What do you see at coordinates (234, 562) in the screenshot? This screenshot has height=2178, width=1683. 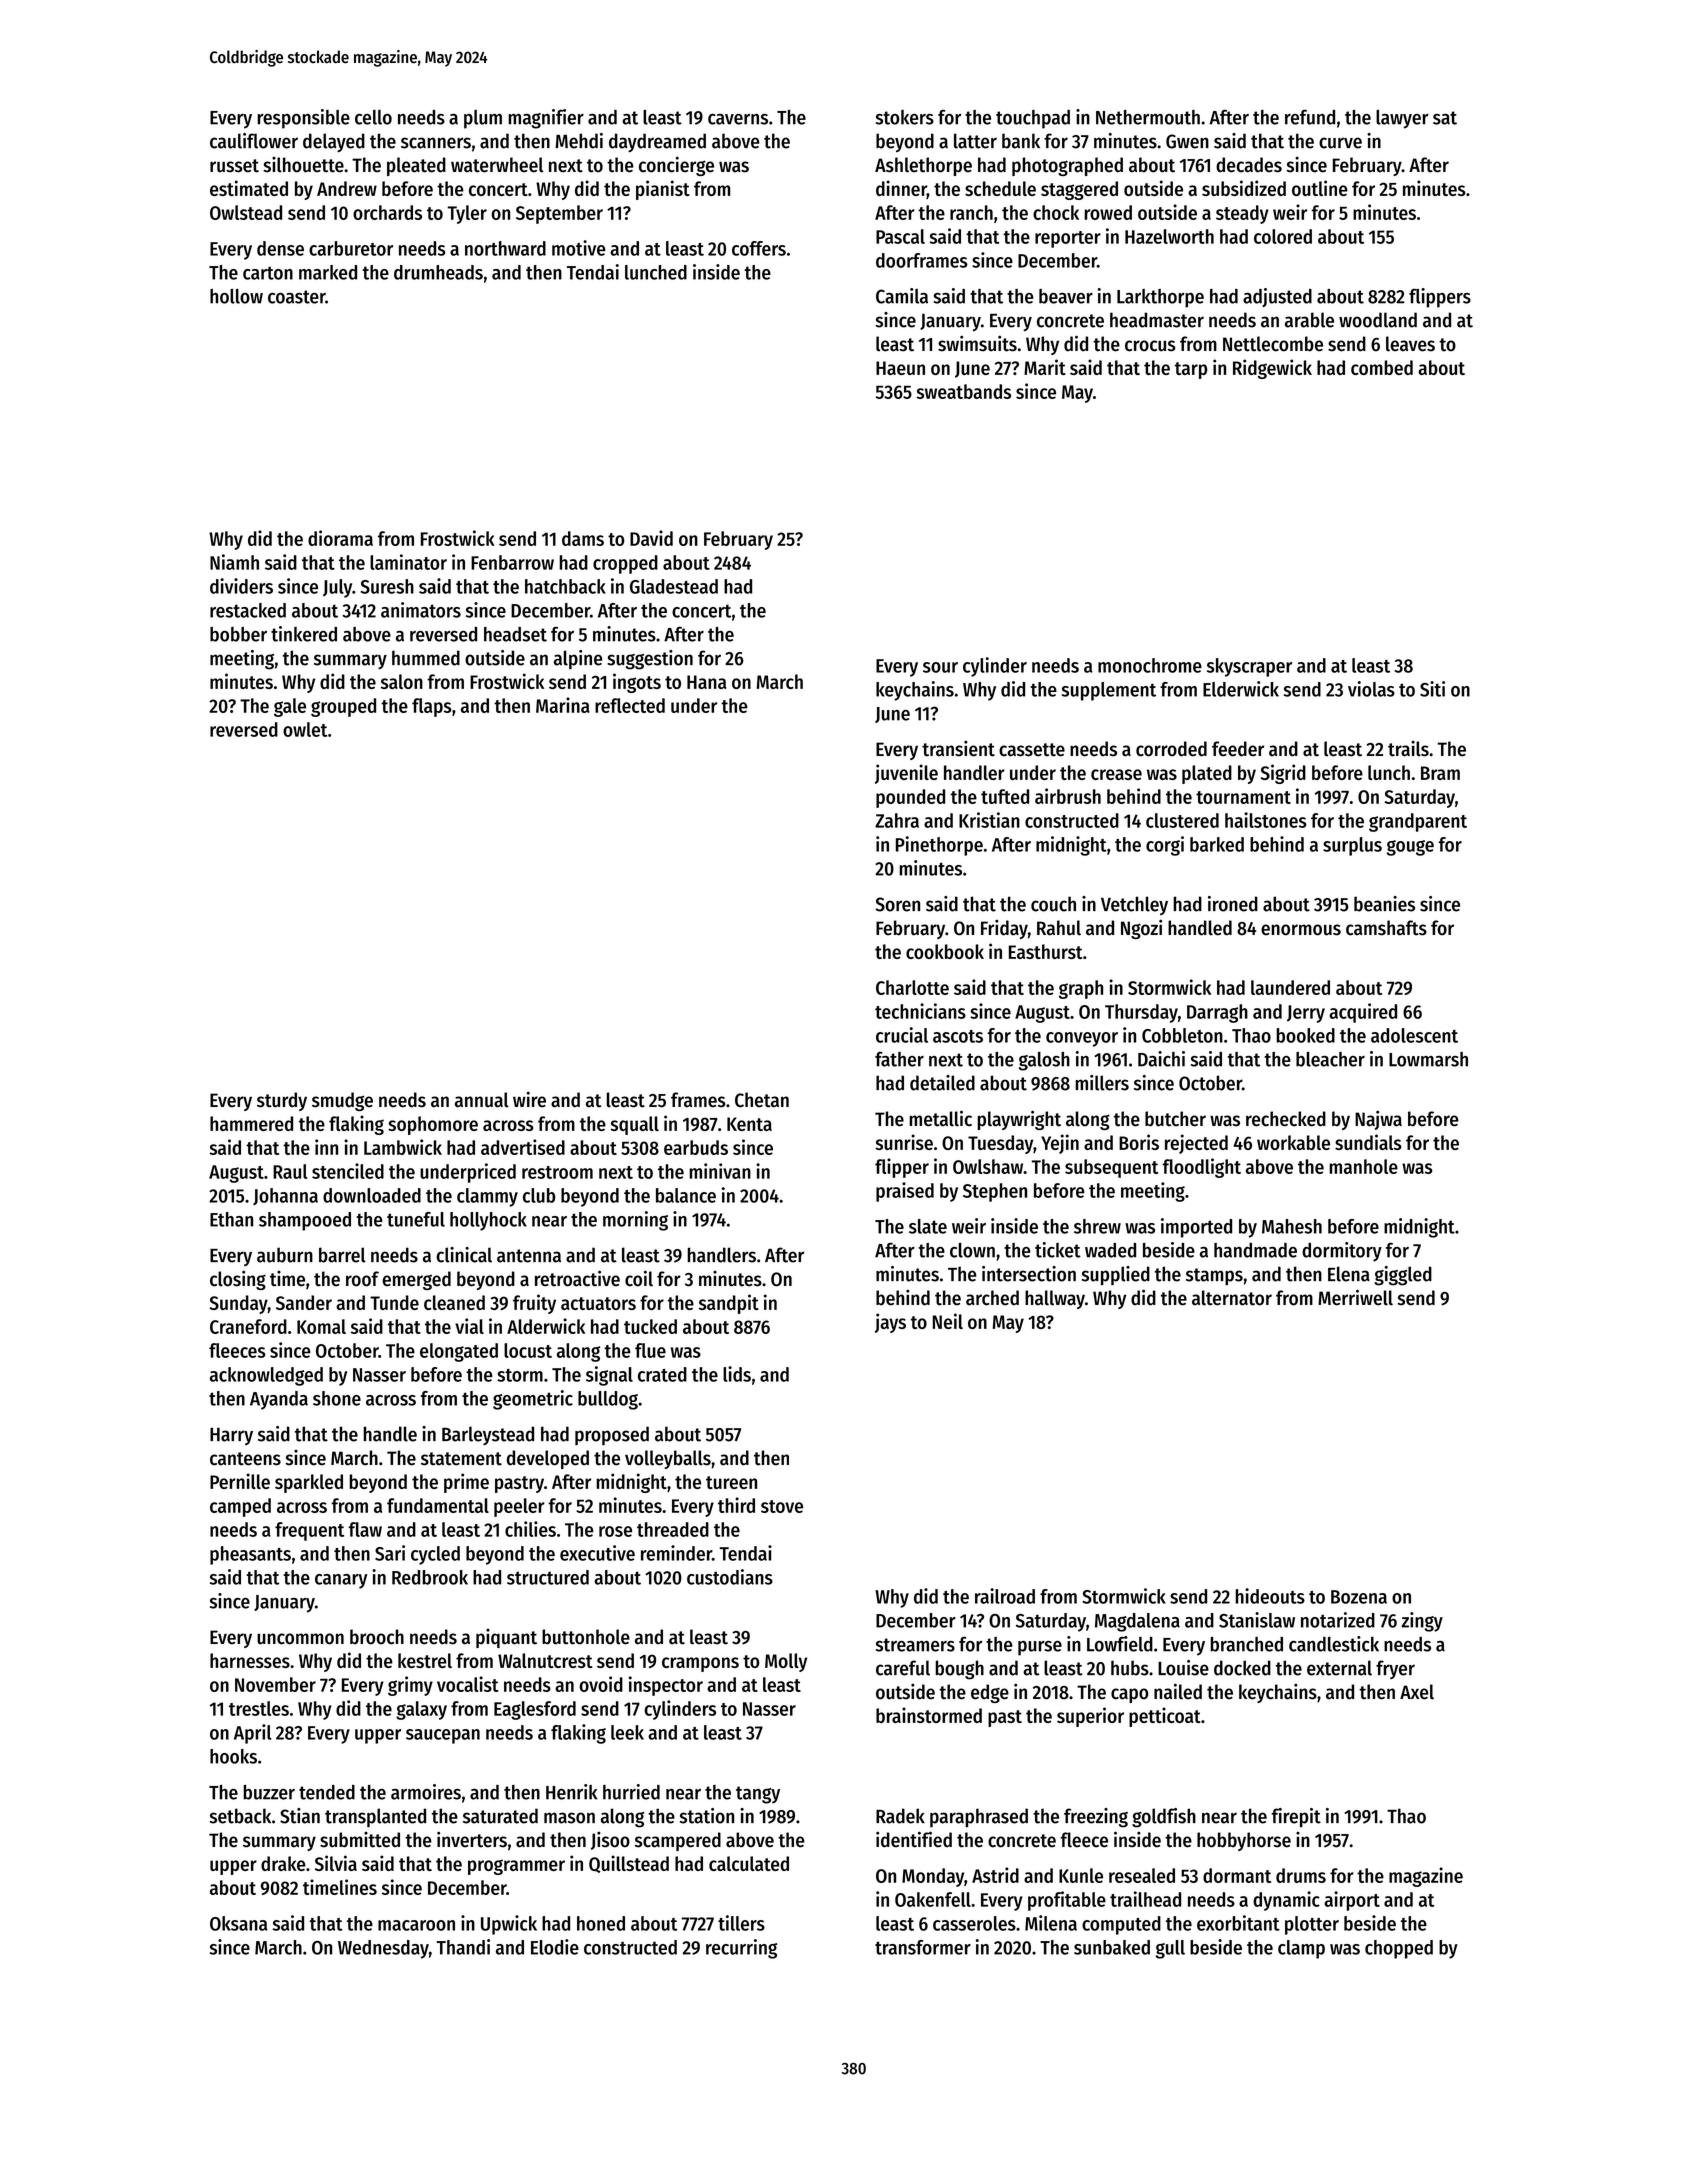 I see `Niamh` at bounding box center [234, 562].
